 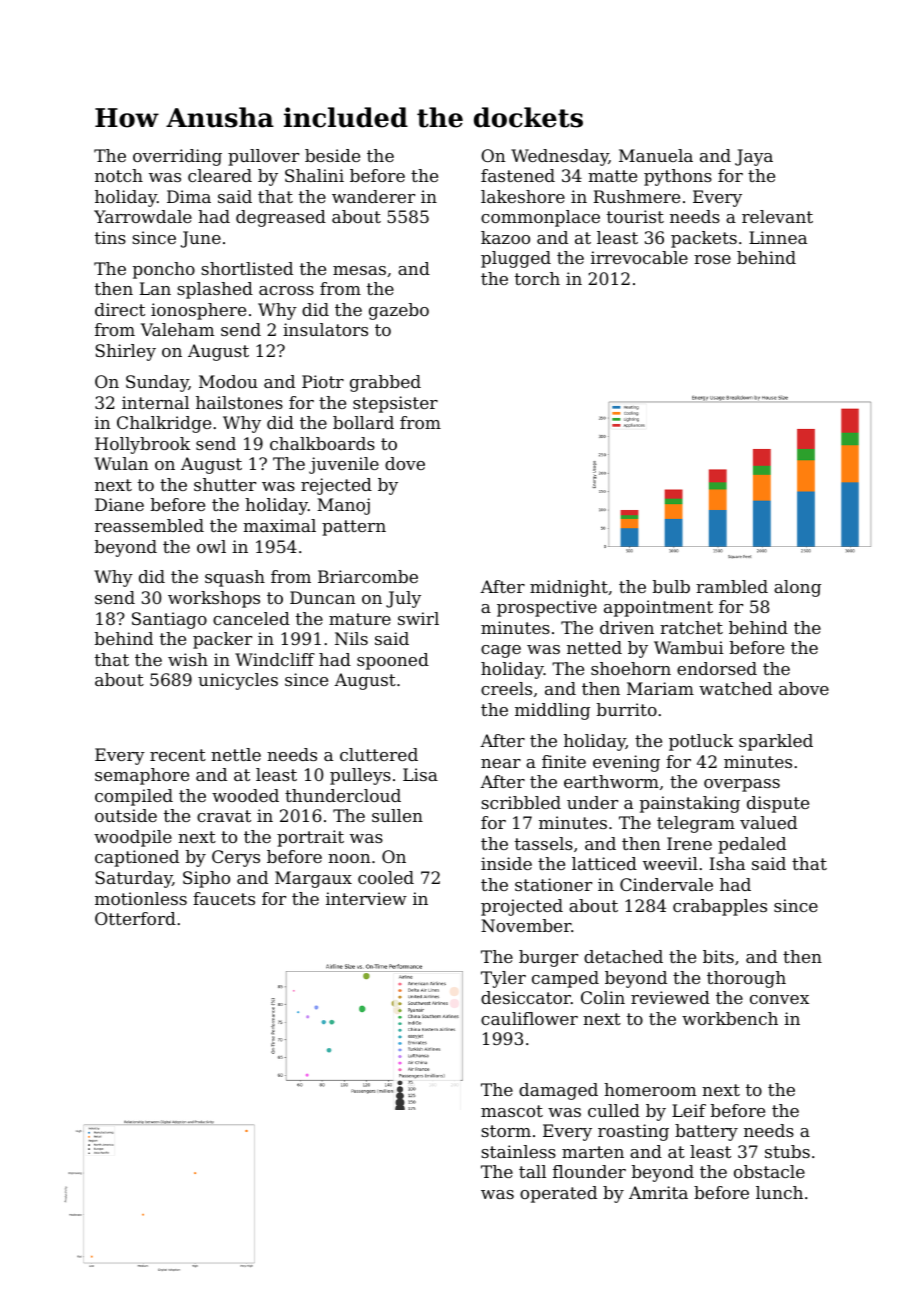 I want to click on rose, so click(x=712, y=259).
